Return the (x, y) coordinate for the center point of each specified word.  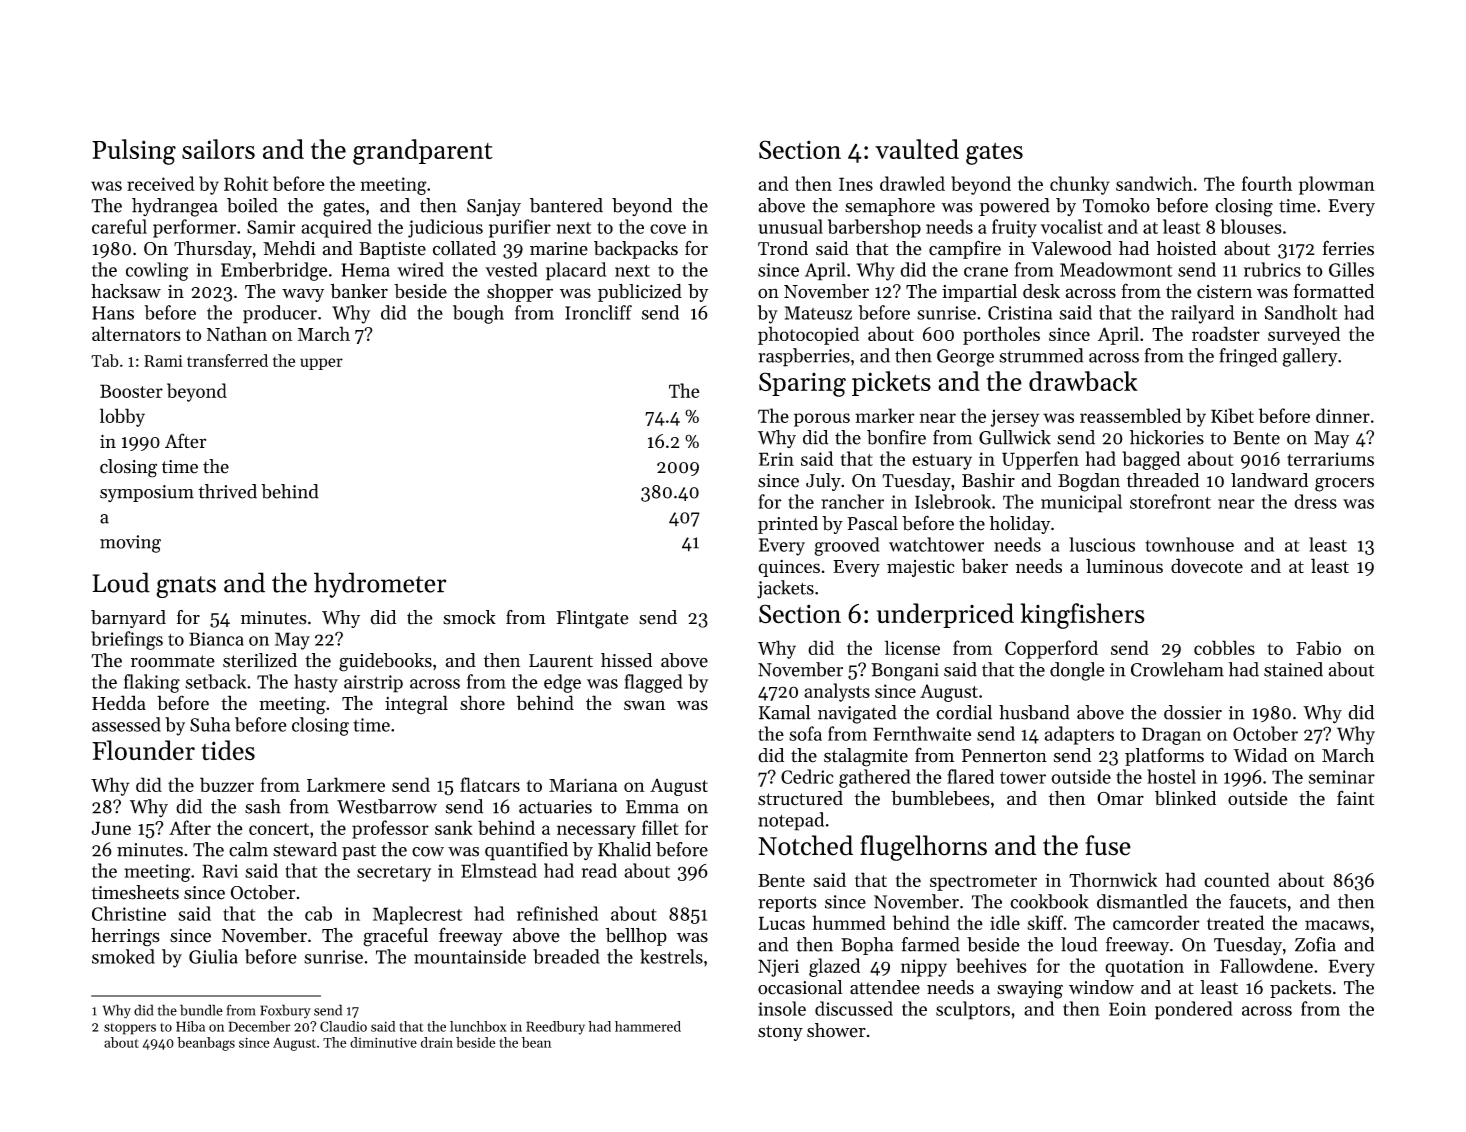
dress (1315, 501)
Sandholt (1301, 312)
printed (788, 525)
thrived (228, 491)
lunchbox (478, 1026)
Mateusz (818, 313)
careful (119, 226)
